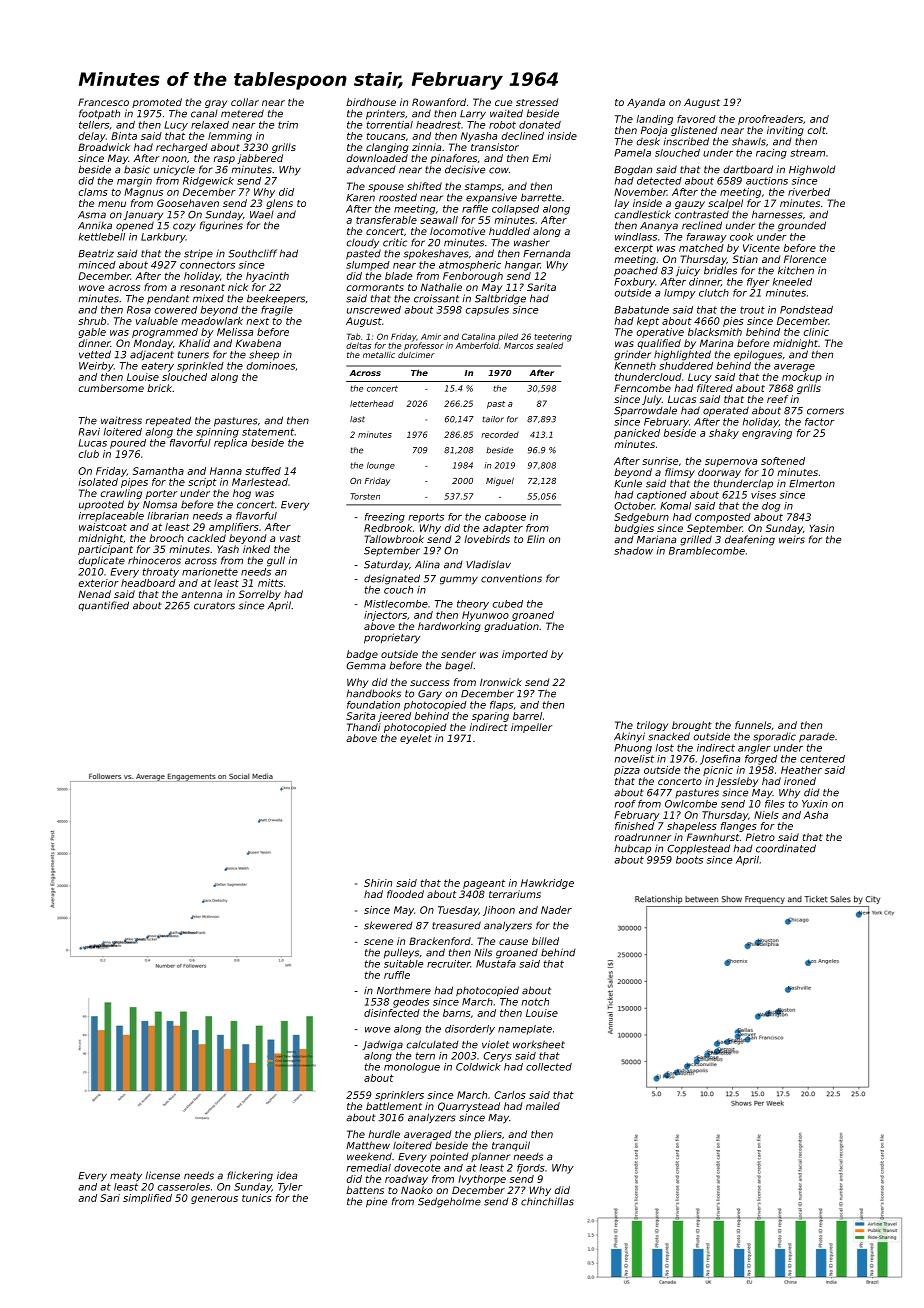 The width and height of the image is (924, 1308). I want to click on sprinkled, so click(200, 367).
